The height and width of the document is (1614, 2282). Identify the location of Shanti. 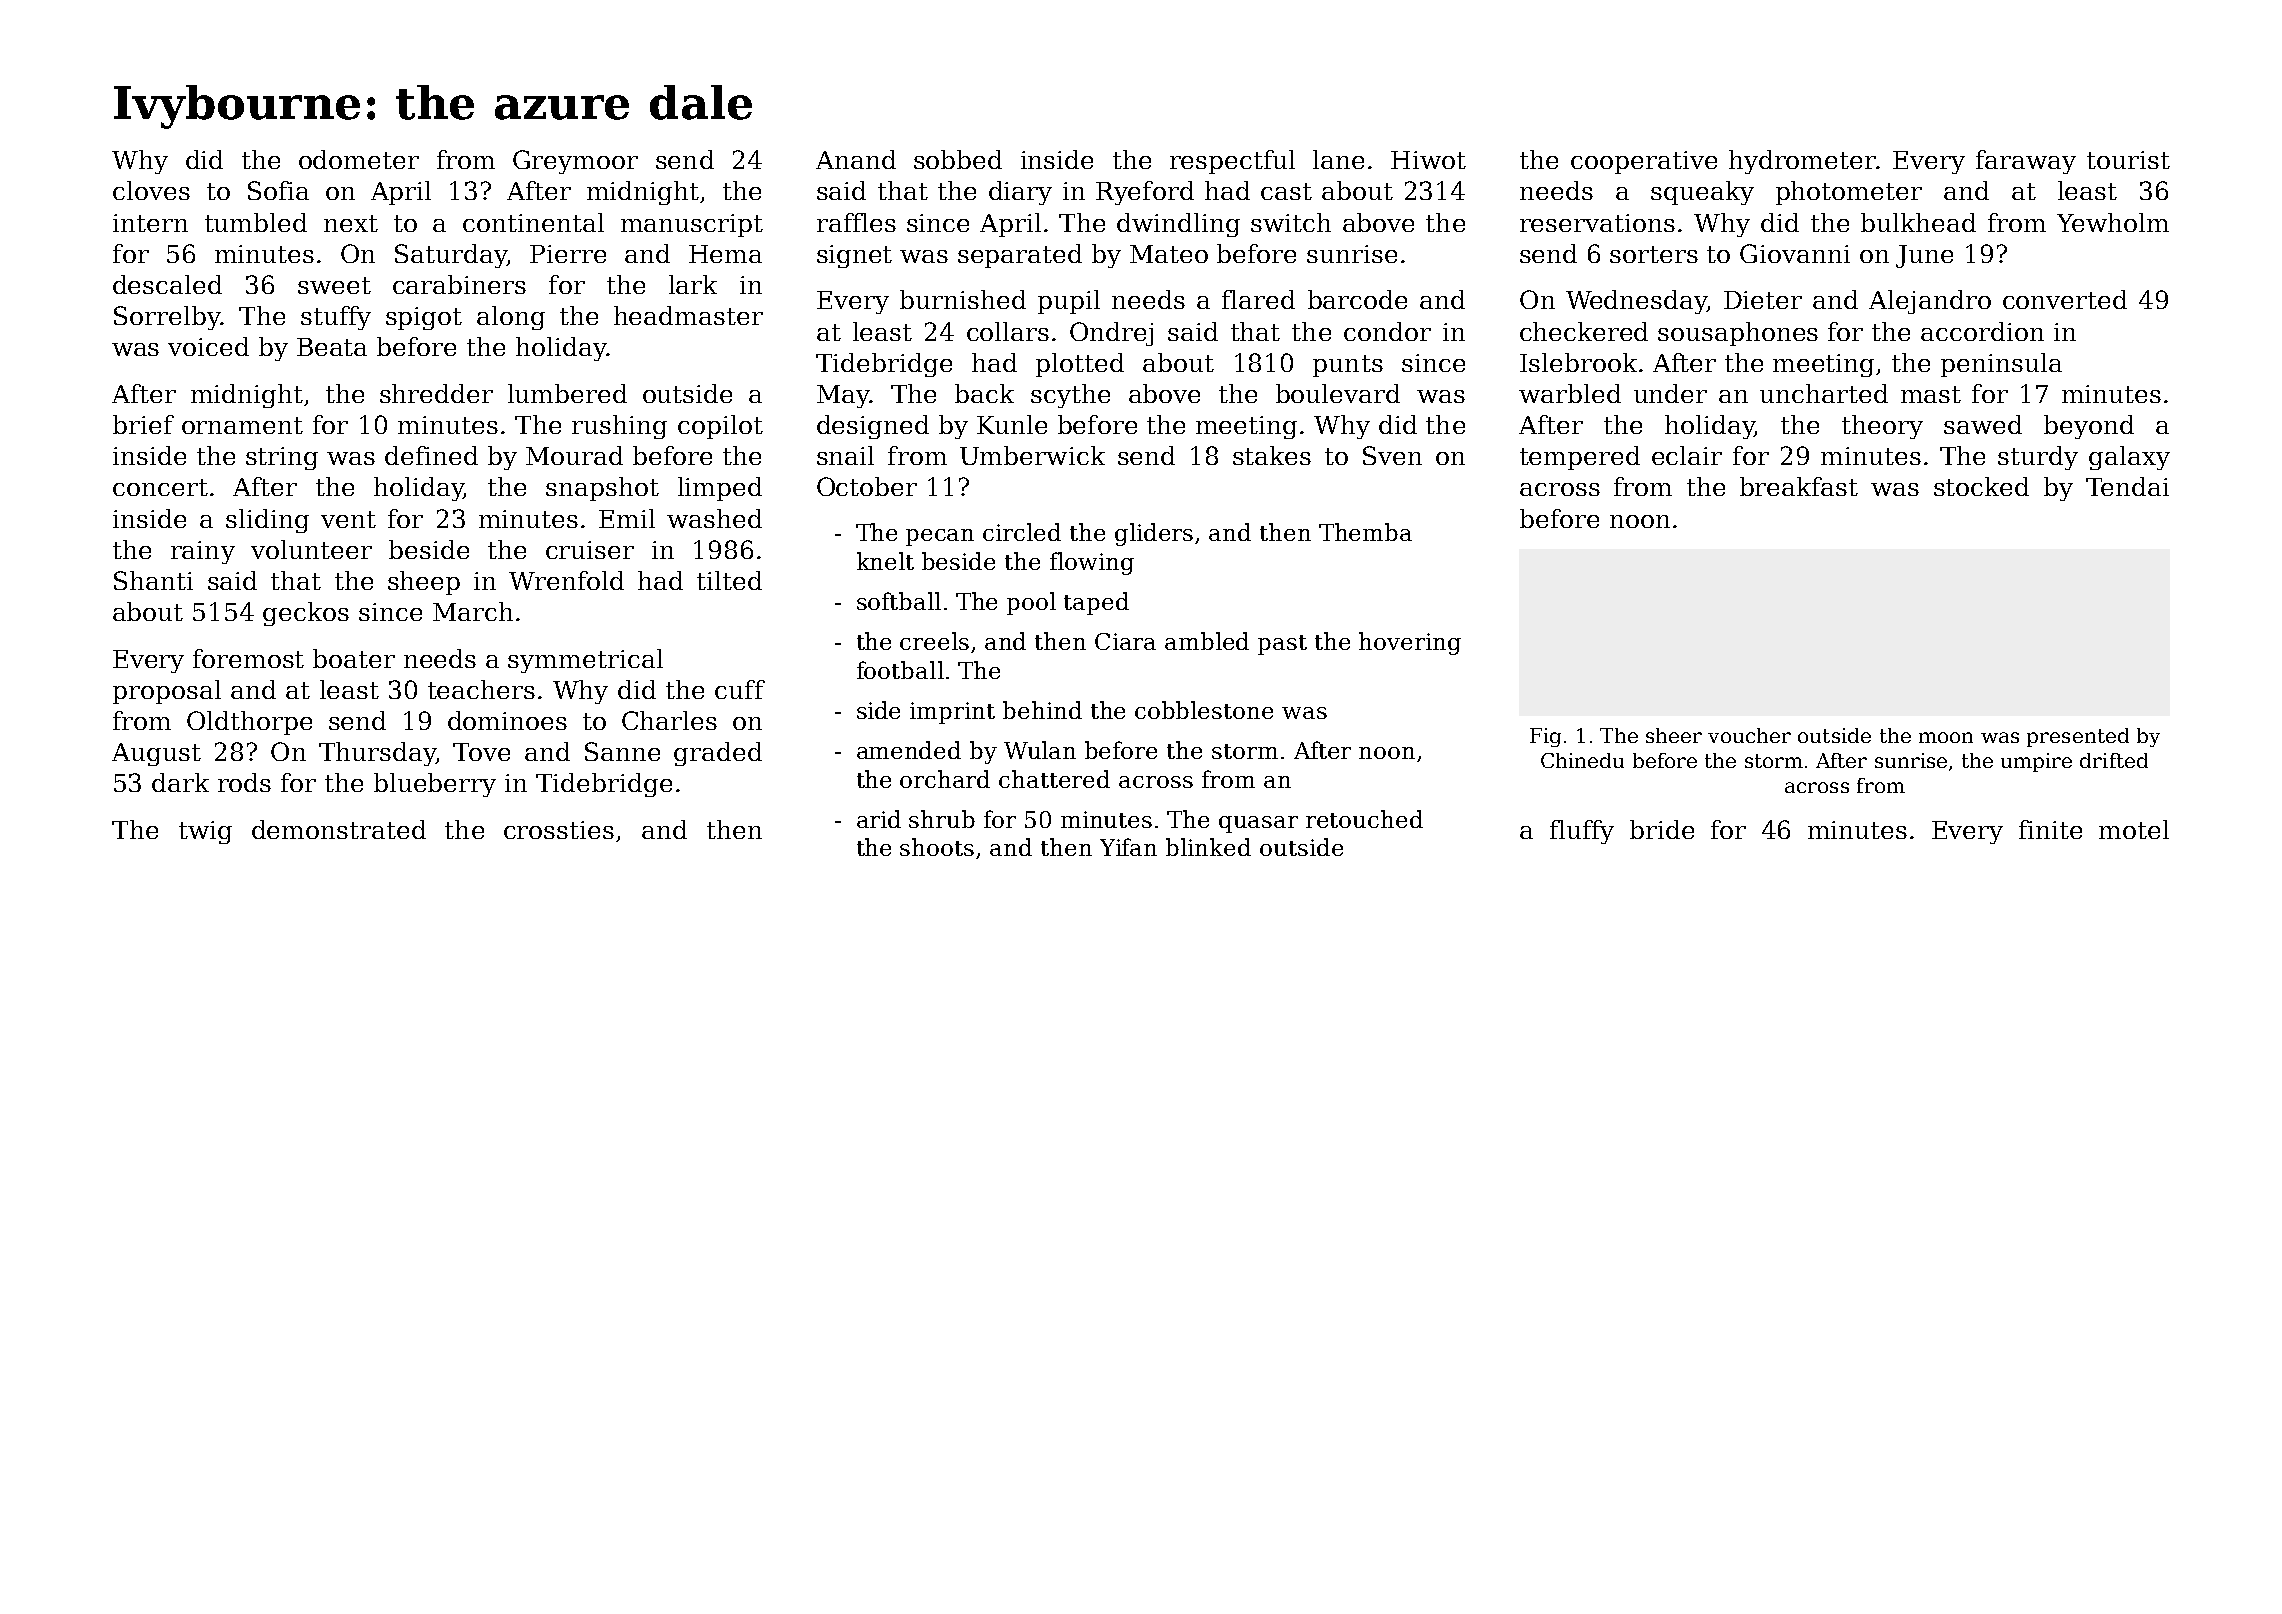
(153, 580).
